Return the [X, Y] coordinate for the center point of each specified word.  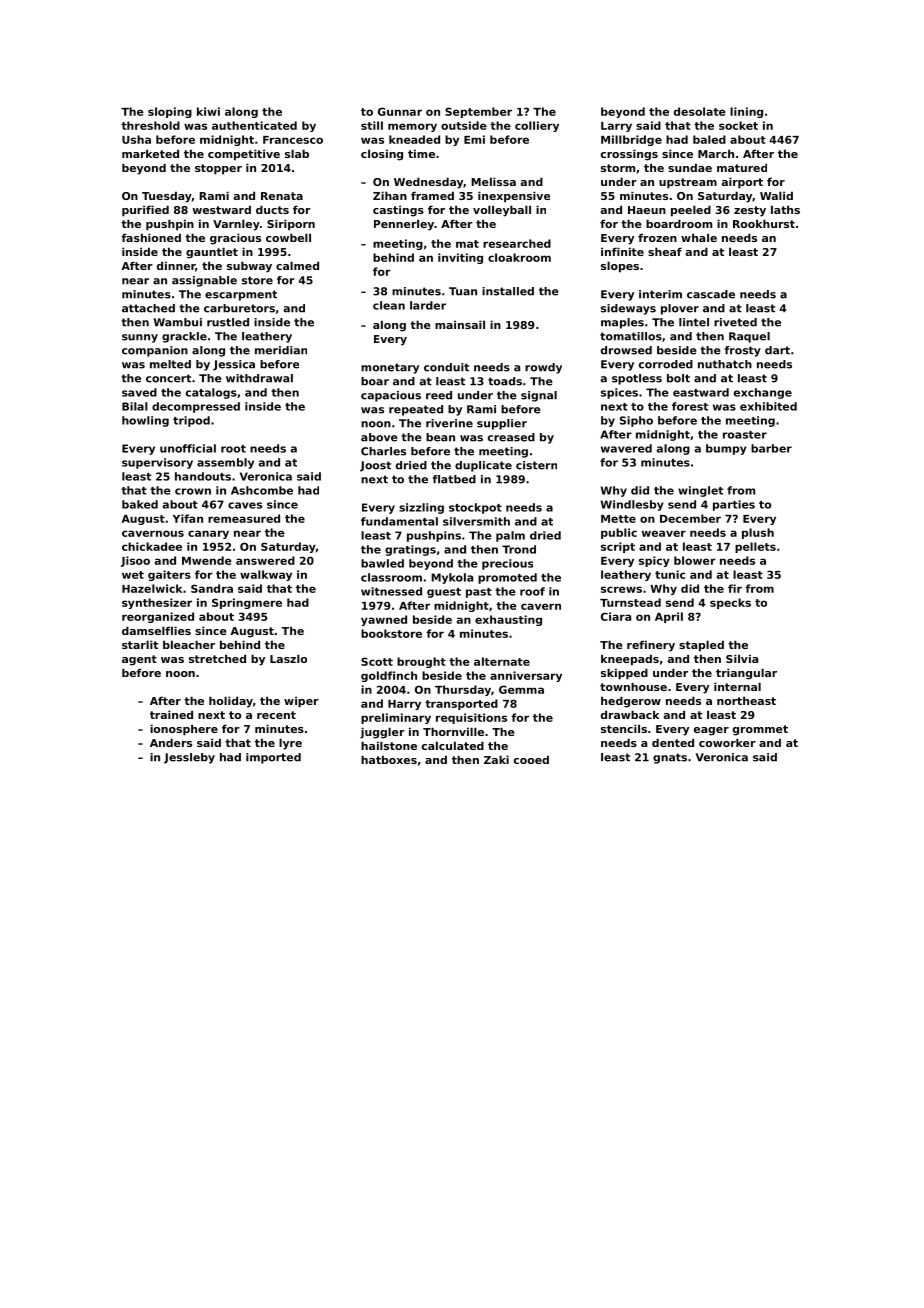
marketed [150, 153]
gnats [670, 758]
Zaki [496, 759]
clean [389, 305]
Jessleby [189, 758]
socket [738, 125]
